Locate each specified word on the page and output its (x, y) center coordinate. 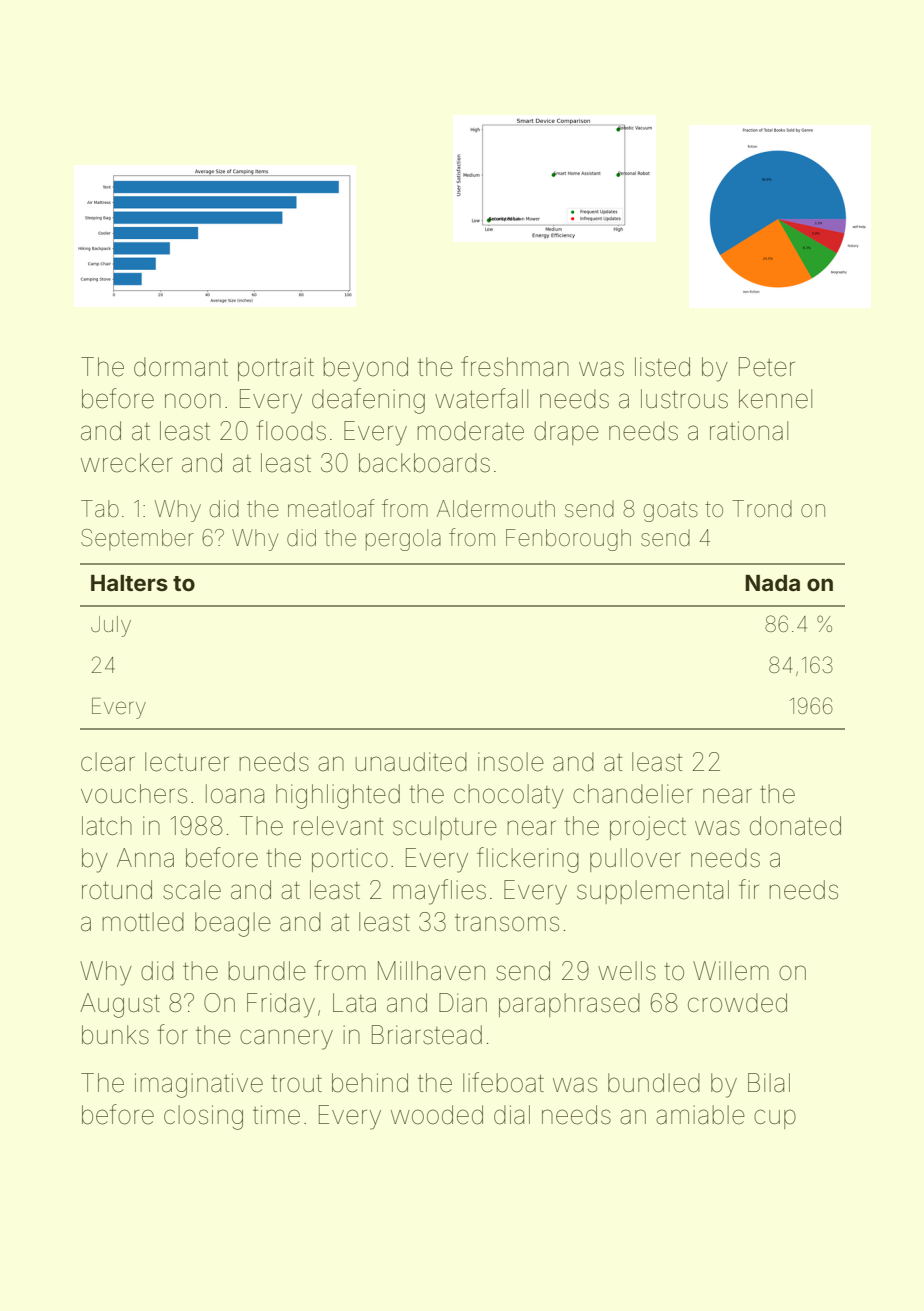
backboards (424, 463)
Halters (129, 583)
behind (370, 1083)
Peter (767, 367)
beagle (233, 924)
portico (350, 860)
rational (749, 431)
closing (203, 1117)
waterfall (481, 398)
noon (193, 401)
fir (749, 889)
